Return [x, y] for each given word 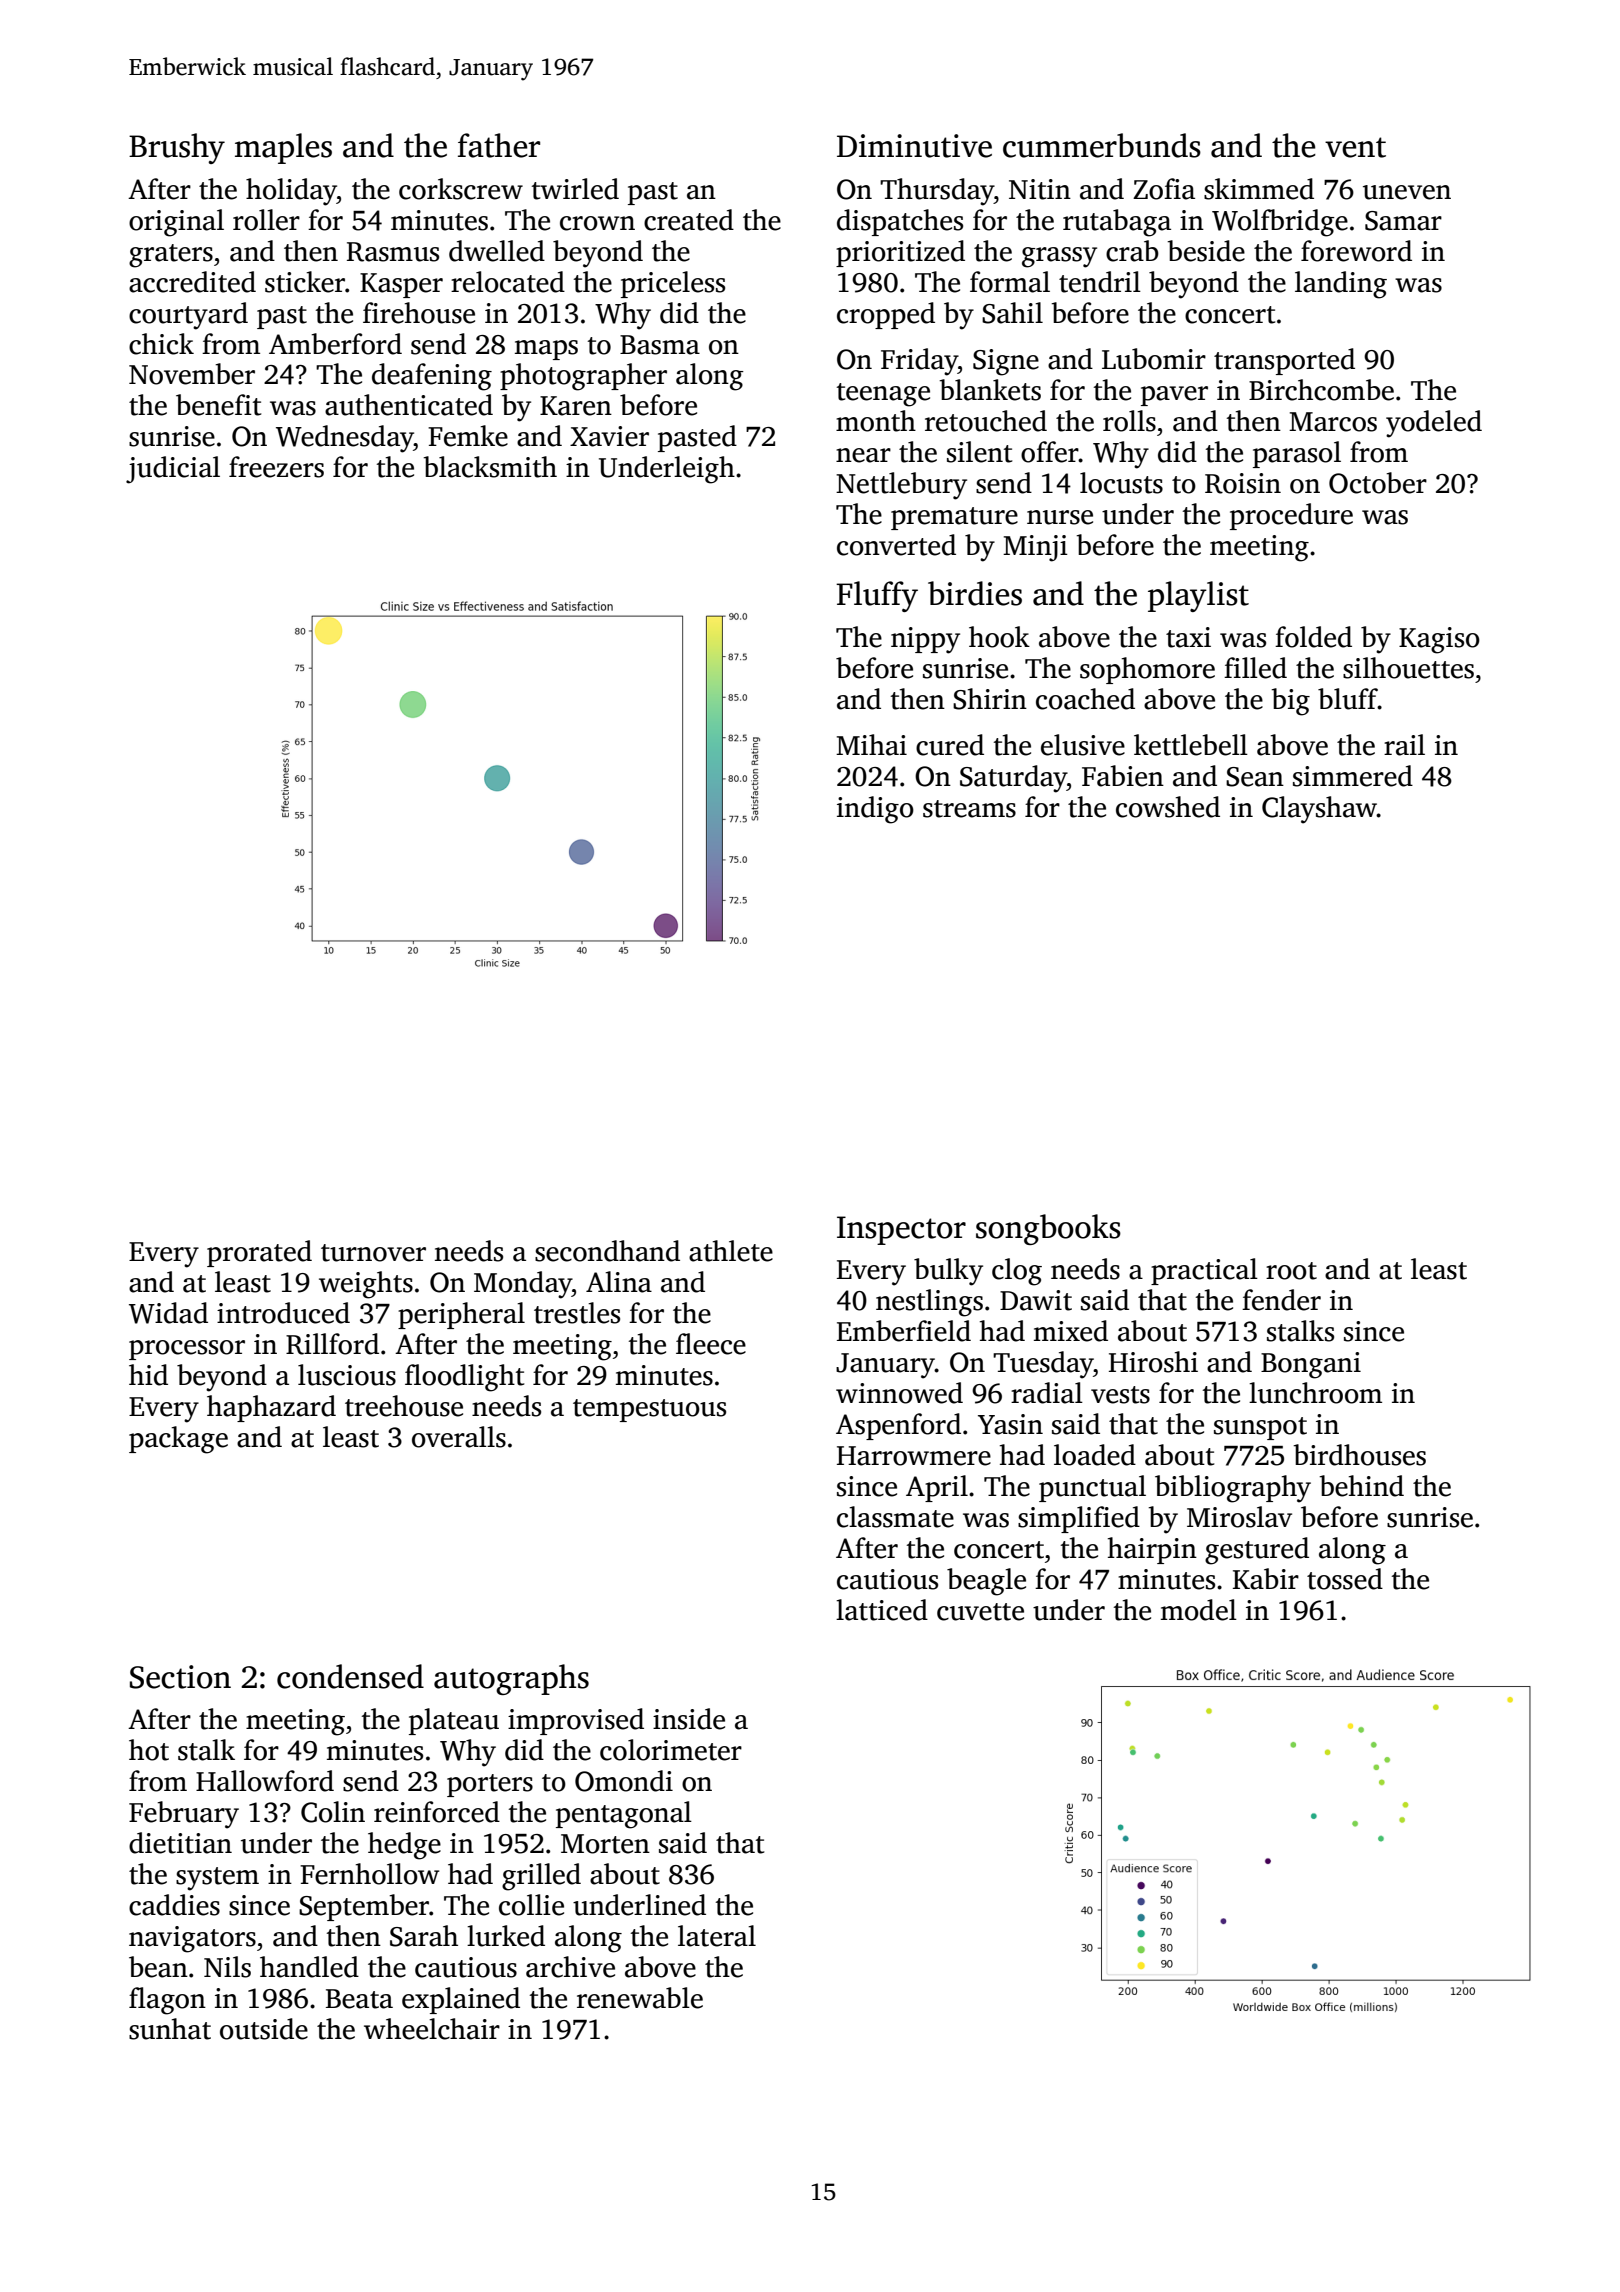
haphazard [271, 1408]
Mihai [871, 745]
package [178, 1440]
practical [1204, 1271]
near [863, 455]
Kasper [401, 285]
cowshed [1168, 807]
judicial [173, 470]
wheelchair [432, 2029]
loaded [1095, 1455]
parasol [1297, 454]
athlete [731, 1251]
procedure [1291, 516]
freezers [276, 467]
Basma [660, 345]
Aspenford [898, 1426]
